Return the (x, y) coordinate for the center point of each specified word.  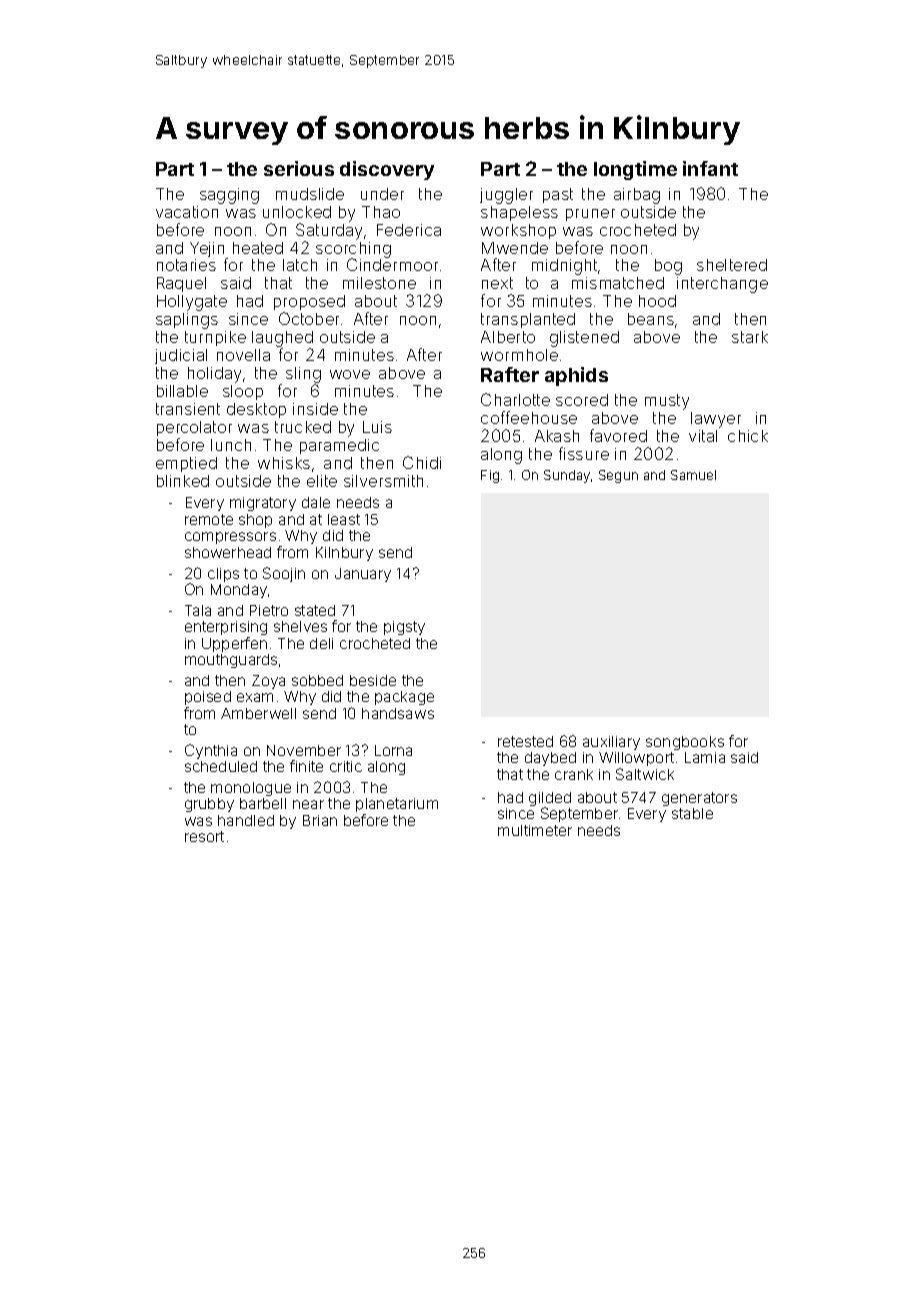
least (344, 519)
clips (223, 575)
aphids (576, 376)
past (558, 195)
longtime (635, 170)
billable (182, 391)
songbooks (685, 743)
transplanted (528, 320)
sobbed (317, 680)
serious (299, 168)
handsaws (398, 713)
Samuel (693, 475)
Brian (320, 820)
